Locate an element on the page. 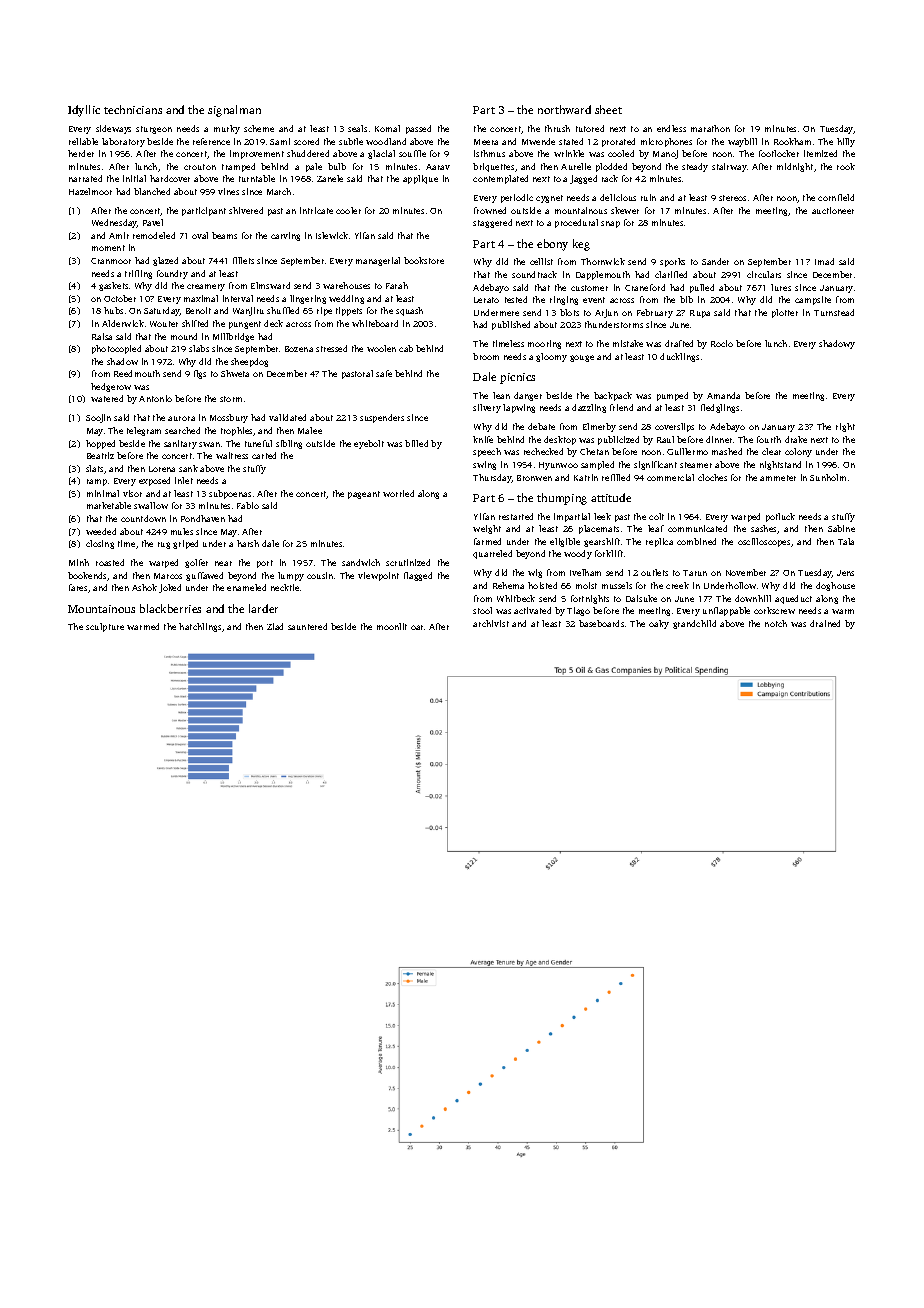 The height and width of the page is (1308, 924). marathon is located at coordinates (710, 128).
